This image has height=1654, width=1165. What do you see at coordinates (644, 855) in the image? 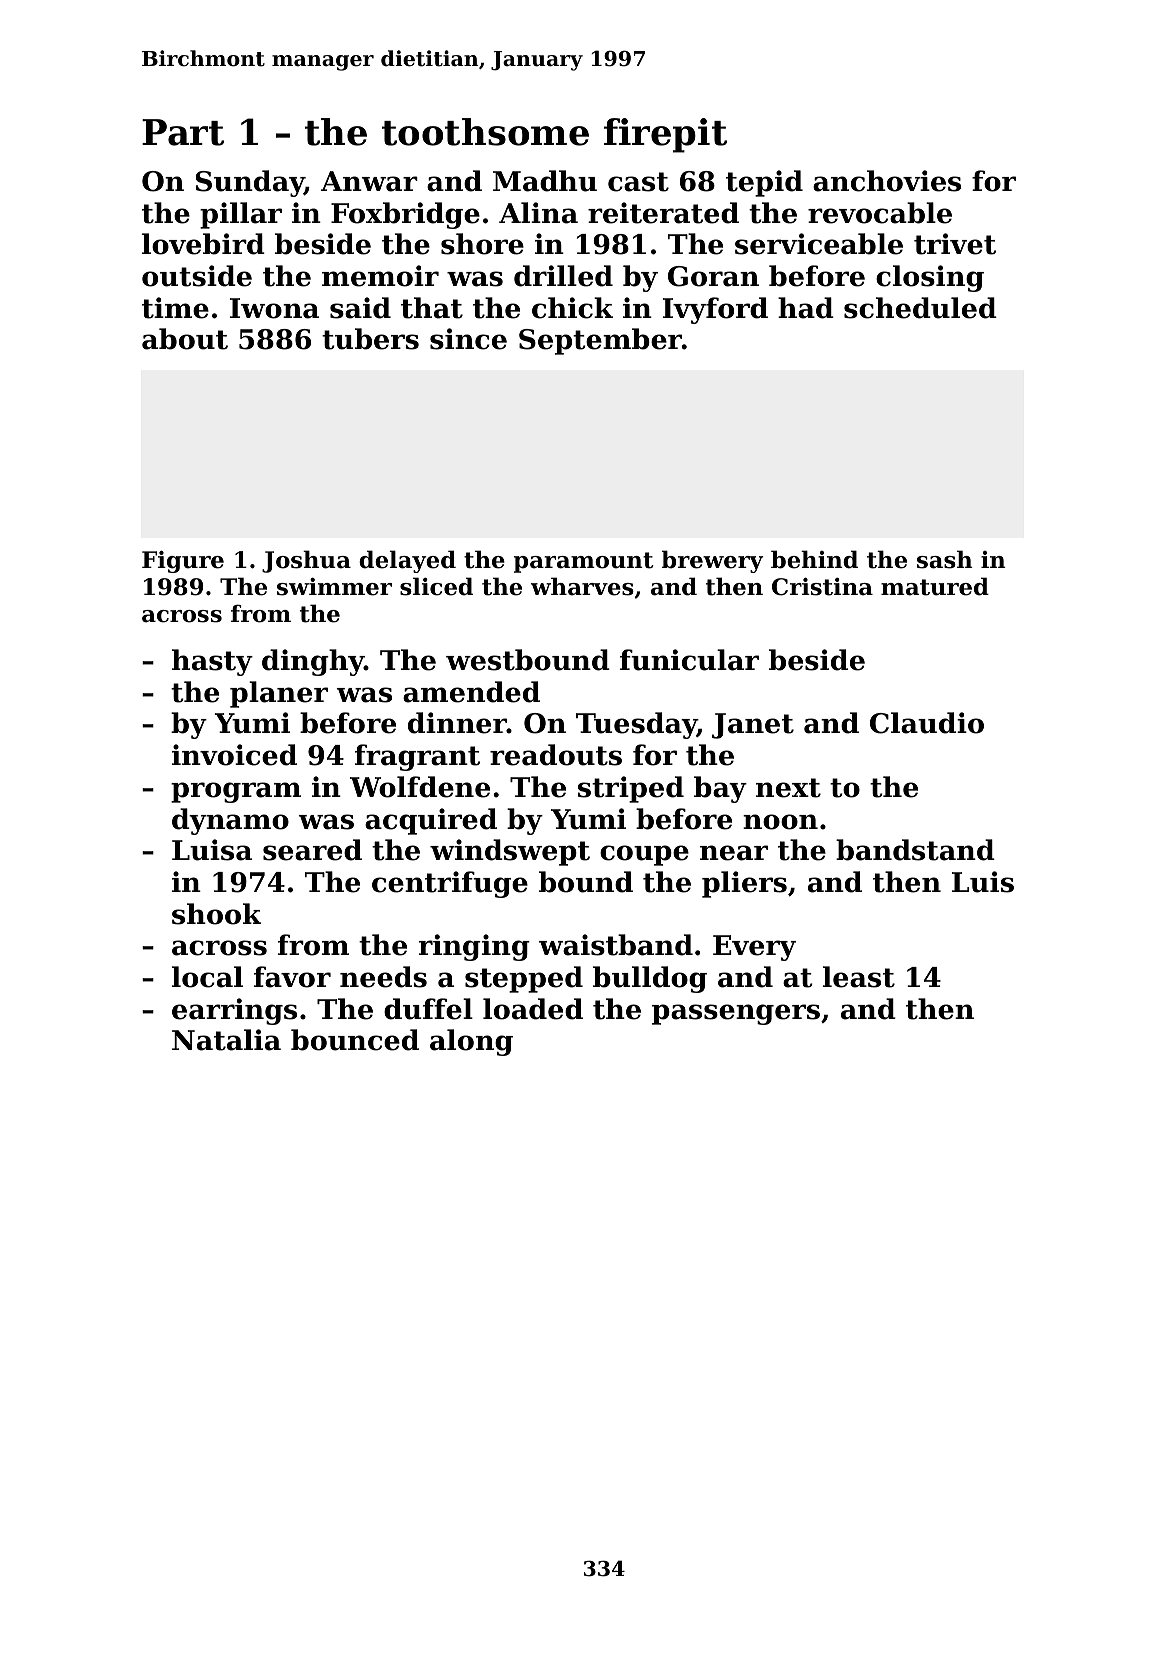
I see `coupe` at bounding box center [644, 855].
